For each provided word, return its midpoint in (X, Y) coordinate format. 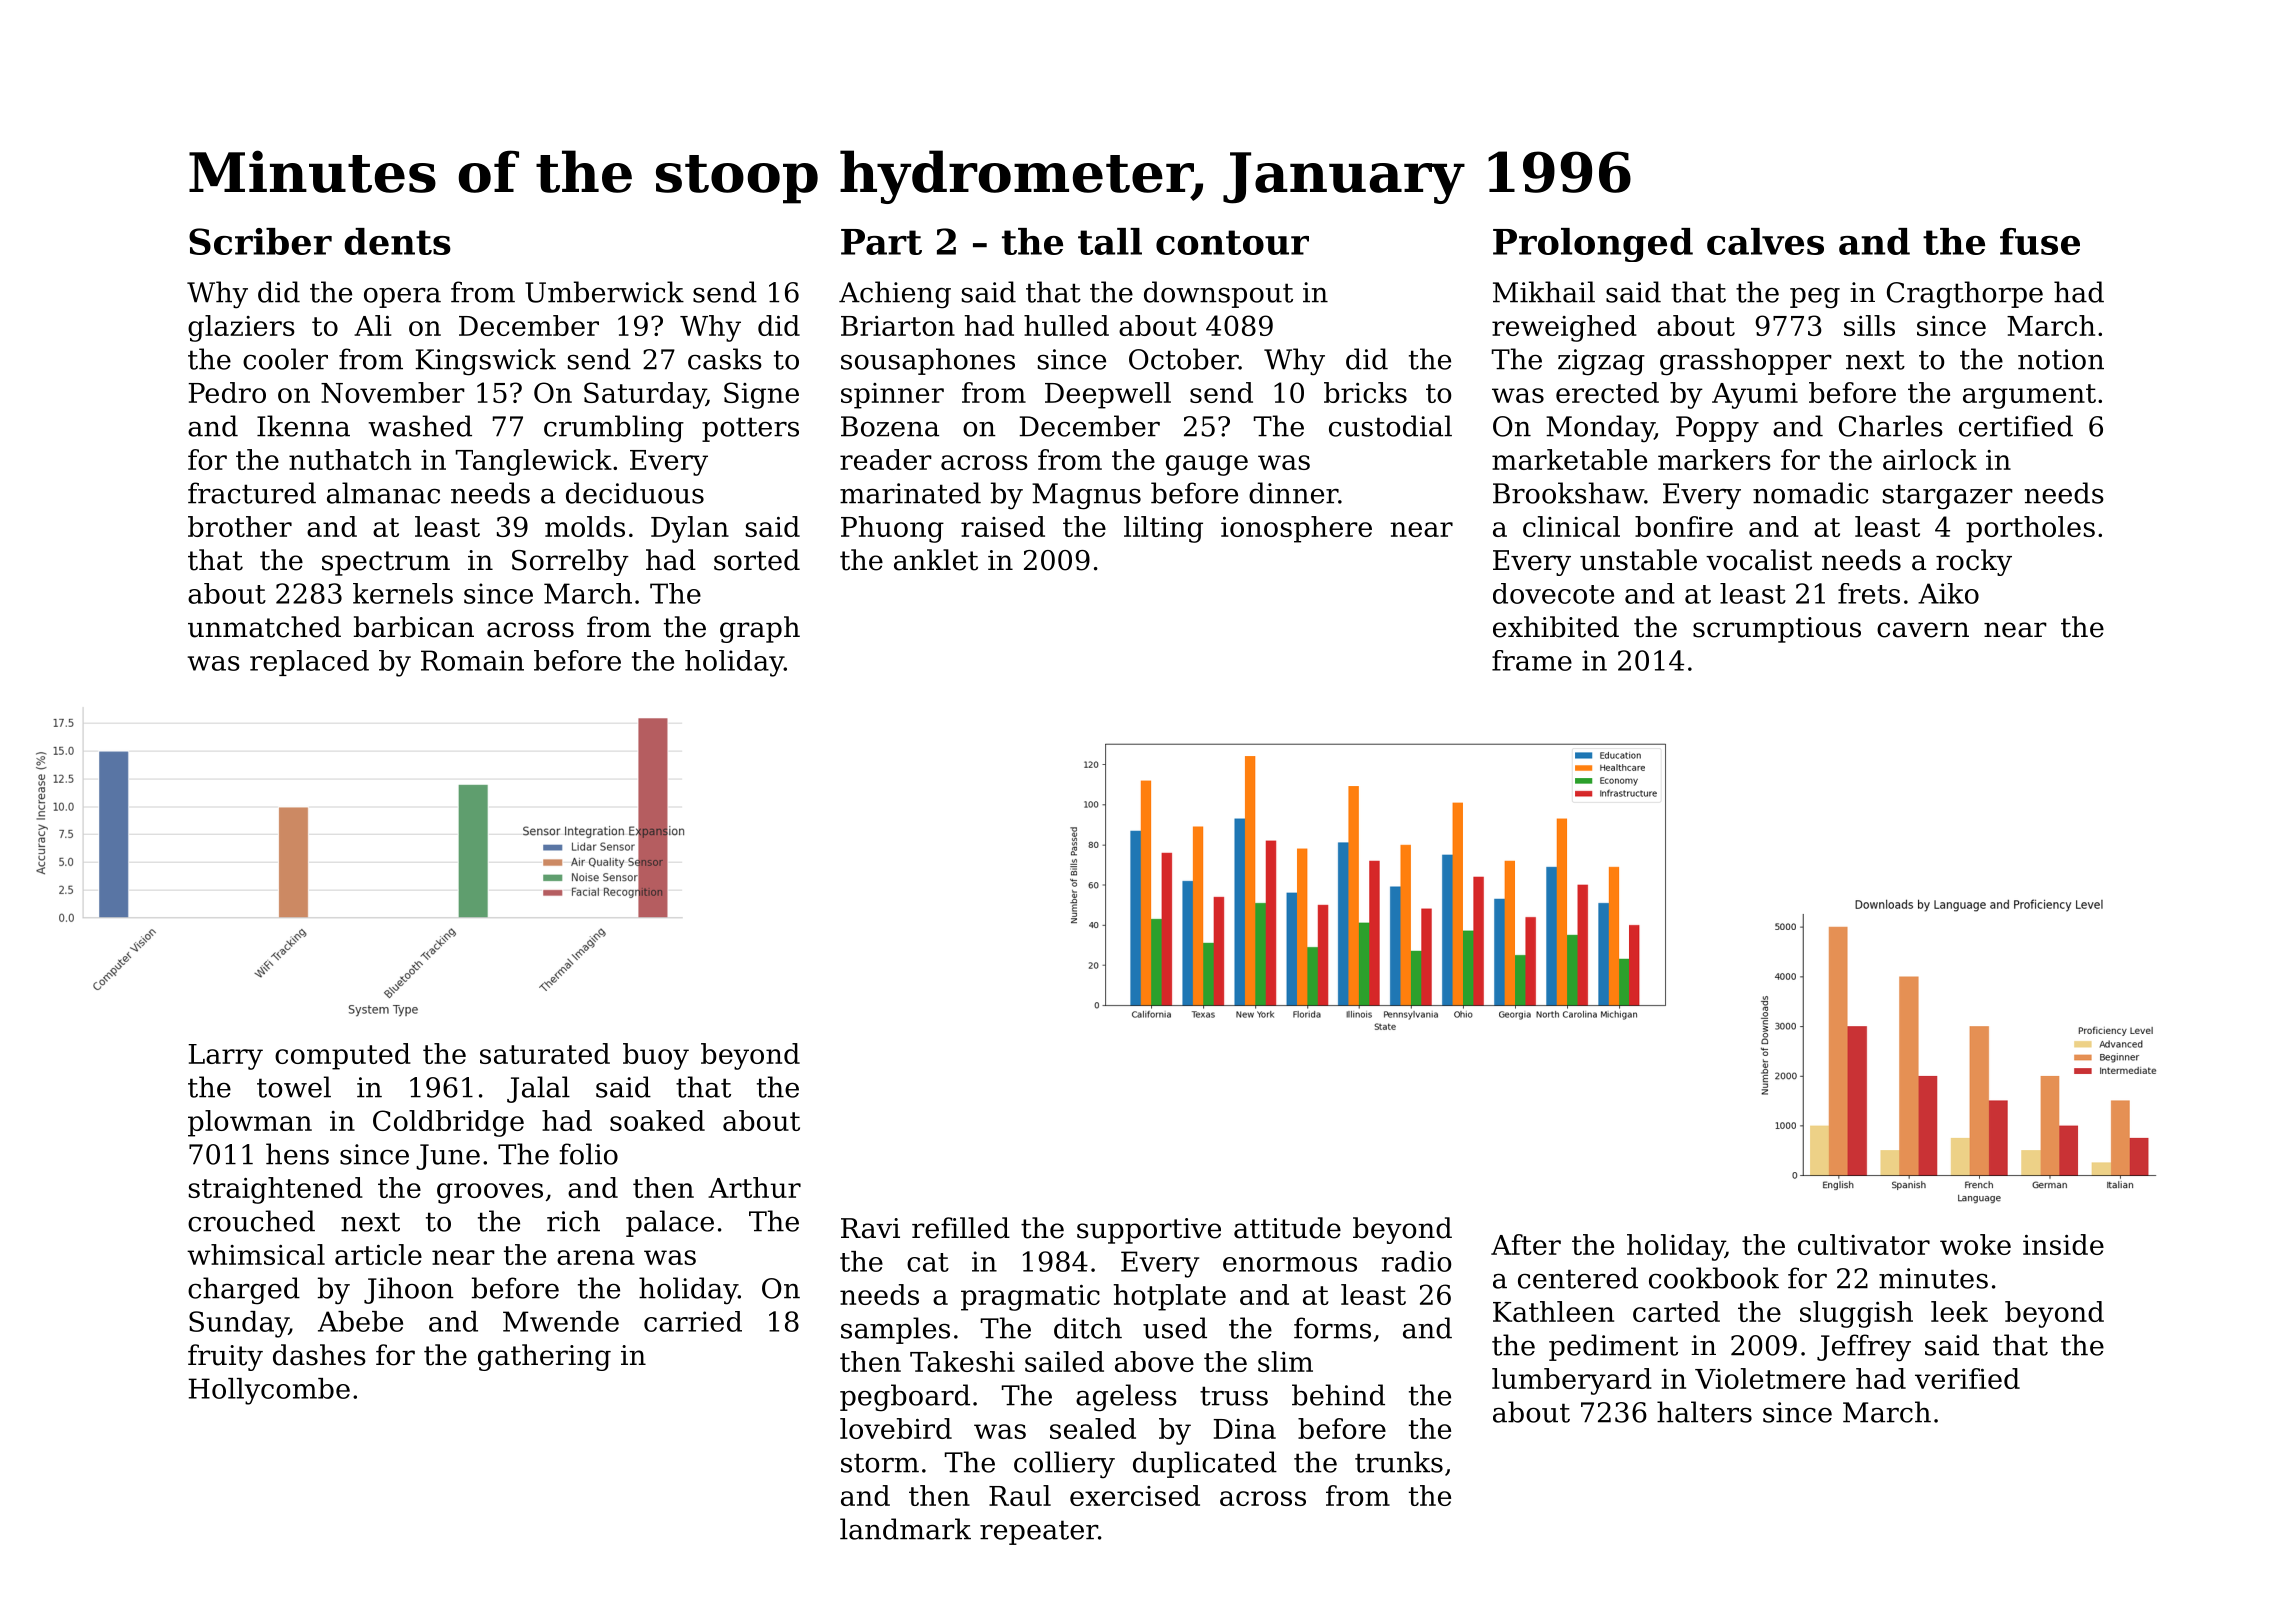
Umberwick (604, 292)
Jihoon (409, 1290)
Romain (472, 660)
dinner (1293, 493)
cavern (1923, 630)
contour (1232, 242)
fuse (2040, 241)
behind (1338, 1395)
